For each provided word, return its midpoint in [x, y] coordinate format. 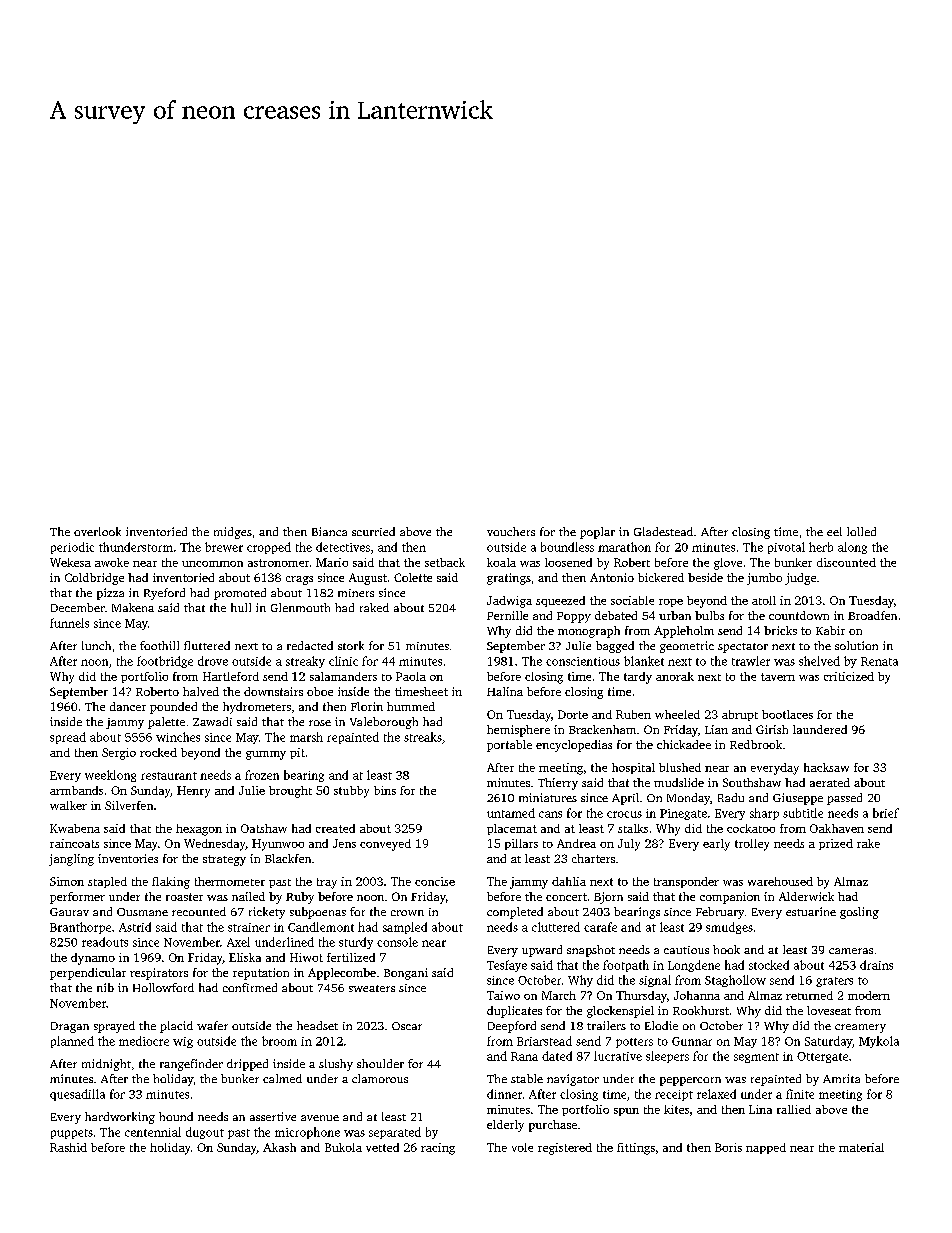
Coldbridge [94, 579]
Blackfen [288, 858]
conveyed [385, 845]
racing [438, 1149]
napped [766, 1148]
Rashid [68, 1147]
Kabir [830, 630]
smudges [729, 928]
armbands [76, 790]
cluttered [556, 927]
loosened [568, 562]
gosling [859, 913]
